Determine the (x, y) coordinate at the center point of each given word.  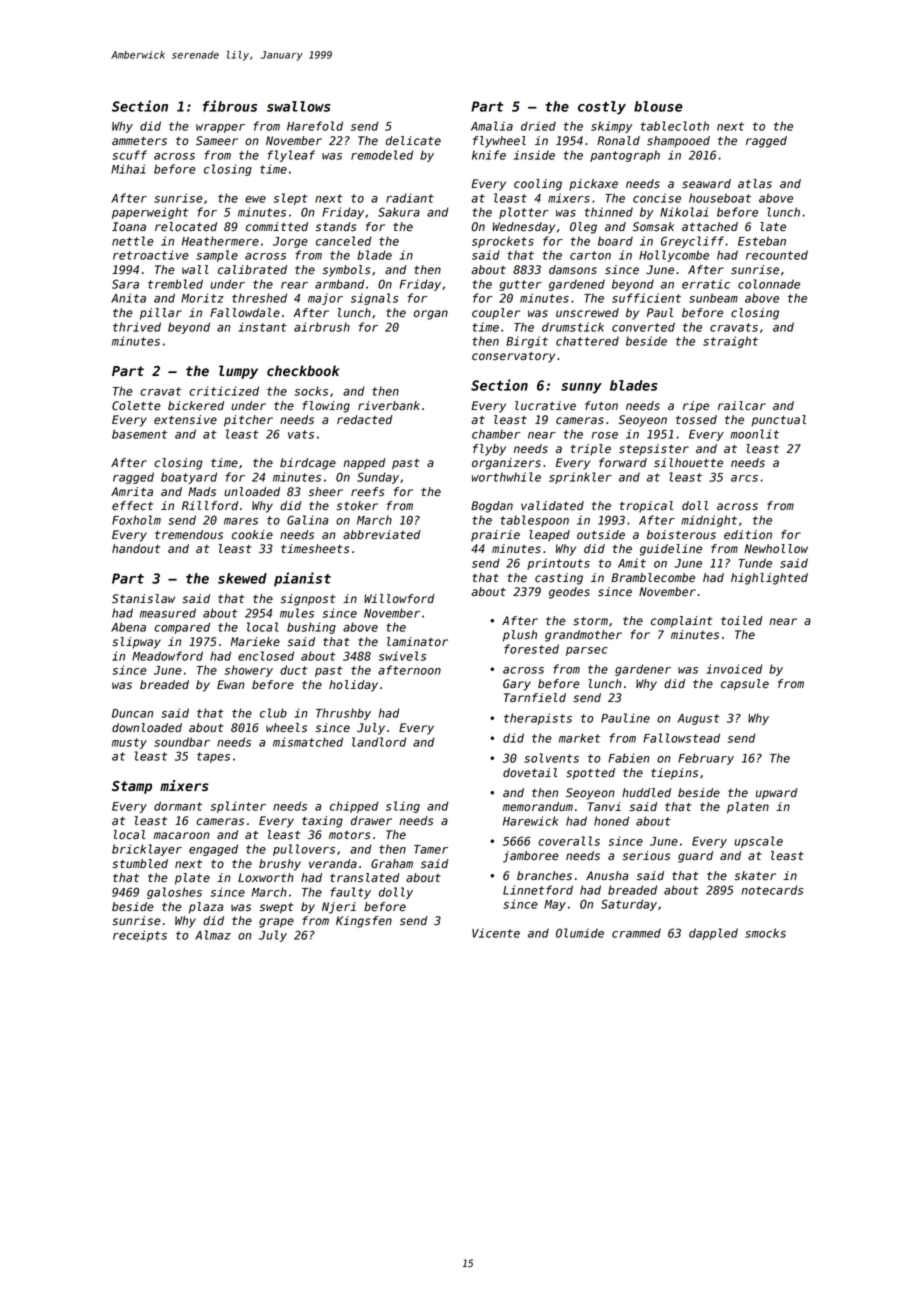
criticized (224, 391)
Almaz (213, 935)
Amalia (492, 126)
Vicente (496, 933)
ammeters (139, 141)
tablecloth (674, 126)
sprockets (503, 242)
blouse (658, 106)
